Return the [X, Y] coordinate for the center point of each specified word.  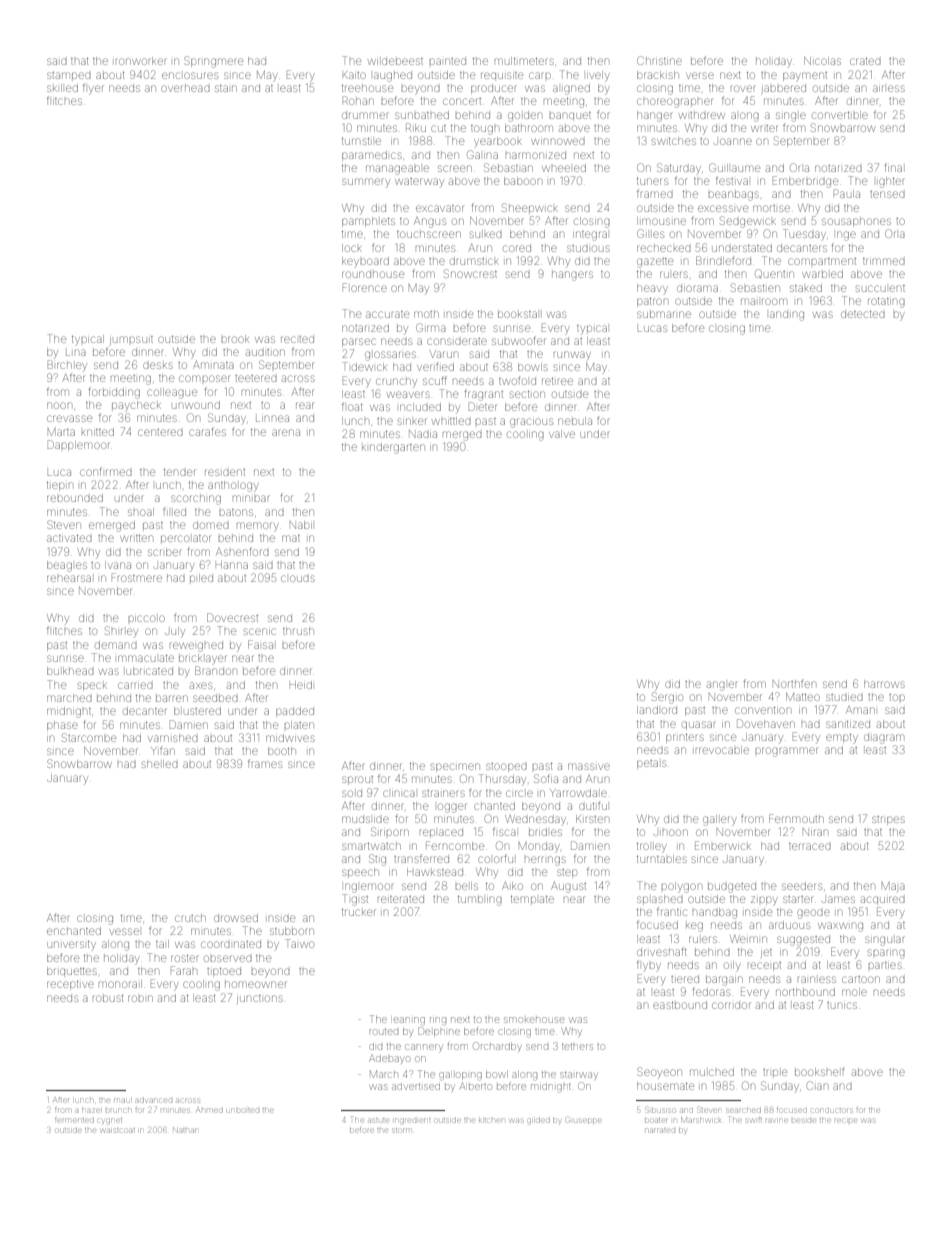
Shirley [121, 632]
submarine [664, 314]
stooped [506, 767]
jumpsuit [131, 340]
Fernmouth [796, 818]
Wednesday [535, 819]
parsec [359, 342]
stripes [888, 820]
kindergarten [393, 448]
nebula [575, 421]
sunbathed [422, 115]
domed [211, 525]
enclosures [190, 75]
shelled [160, 764]
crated [865, 61]
